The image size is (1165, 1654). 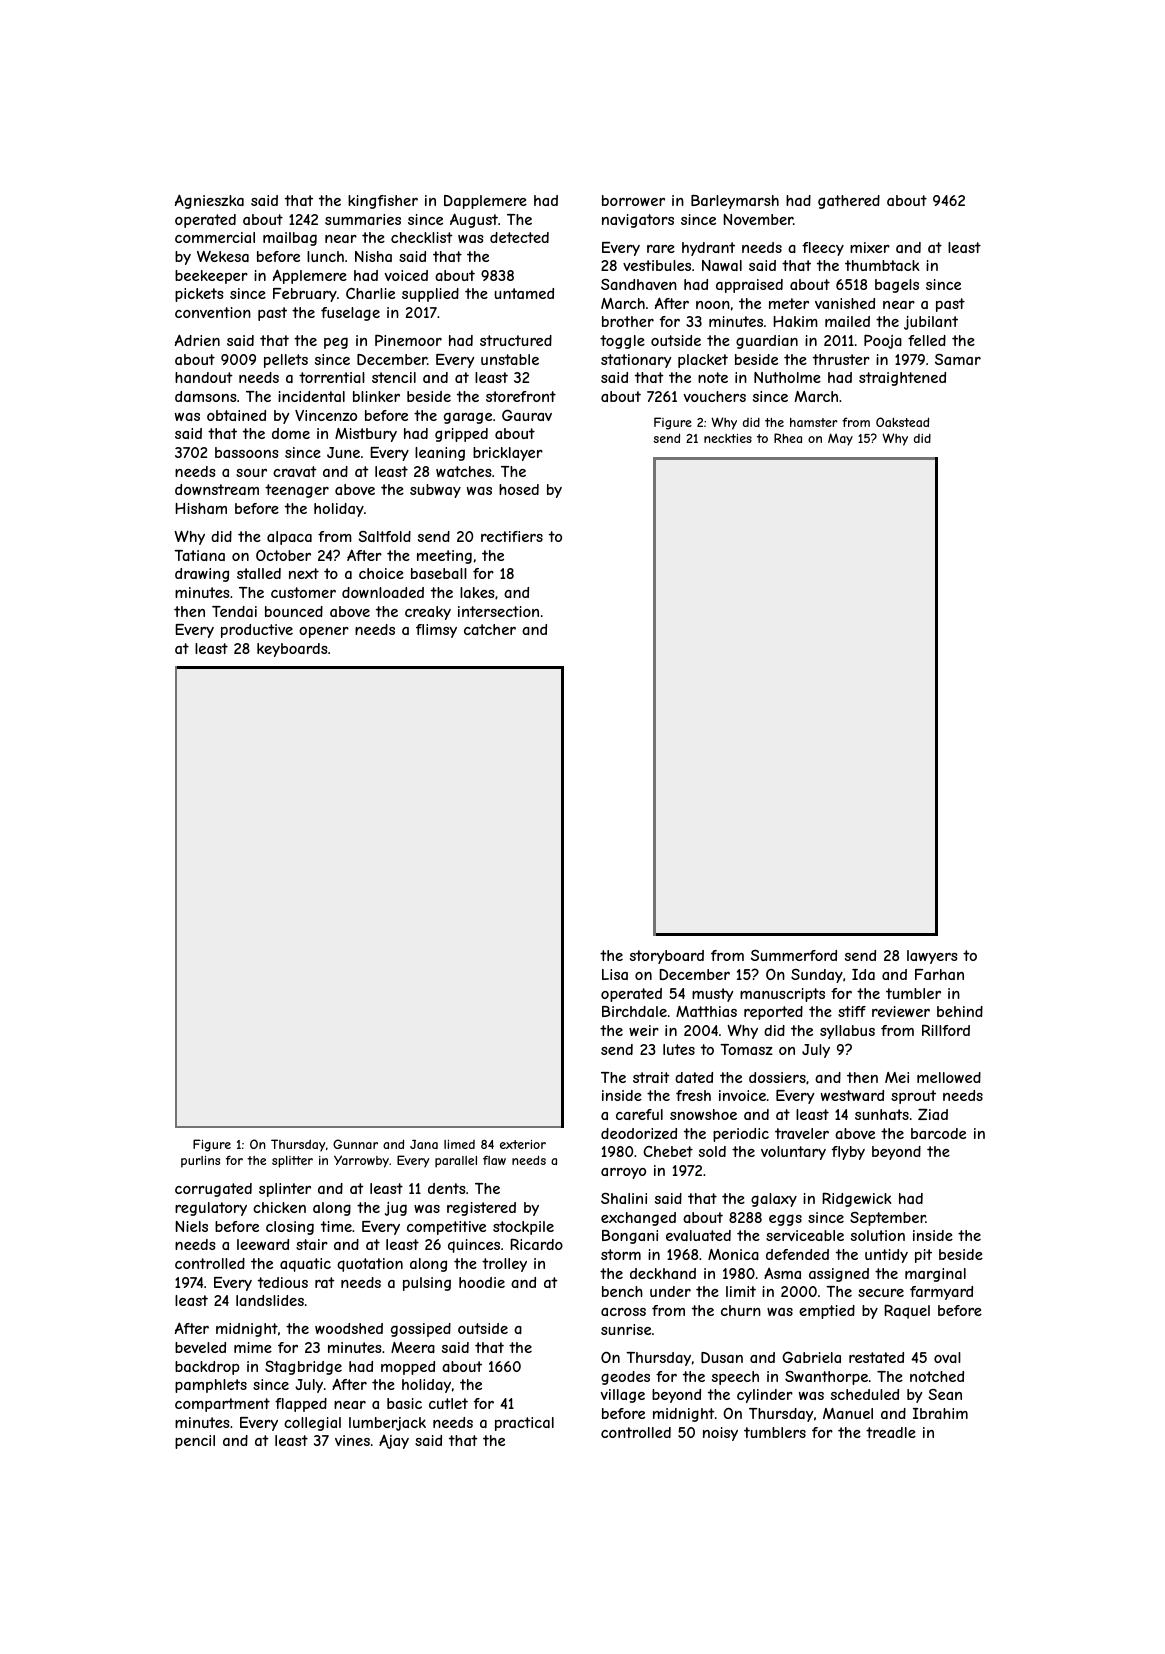 I want to click on keyboards, so click(x=292, y=650).
